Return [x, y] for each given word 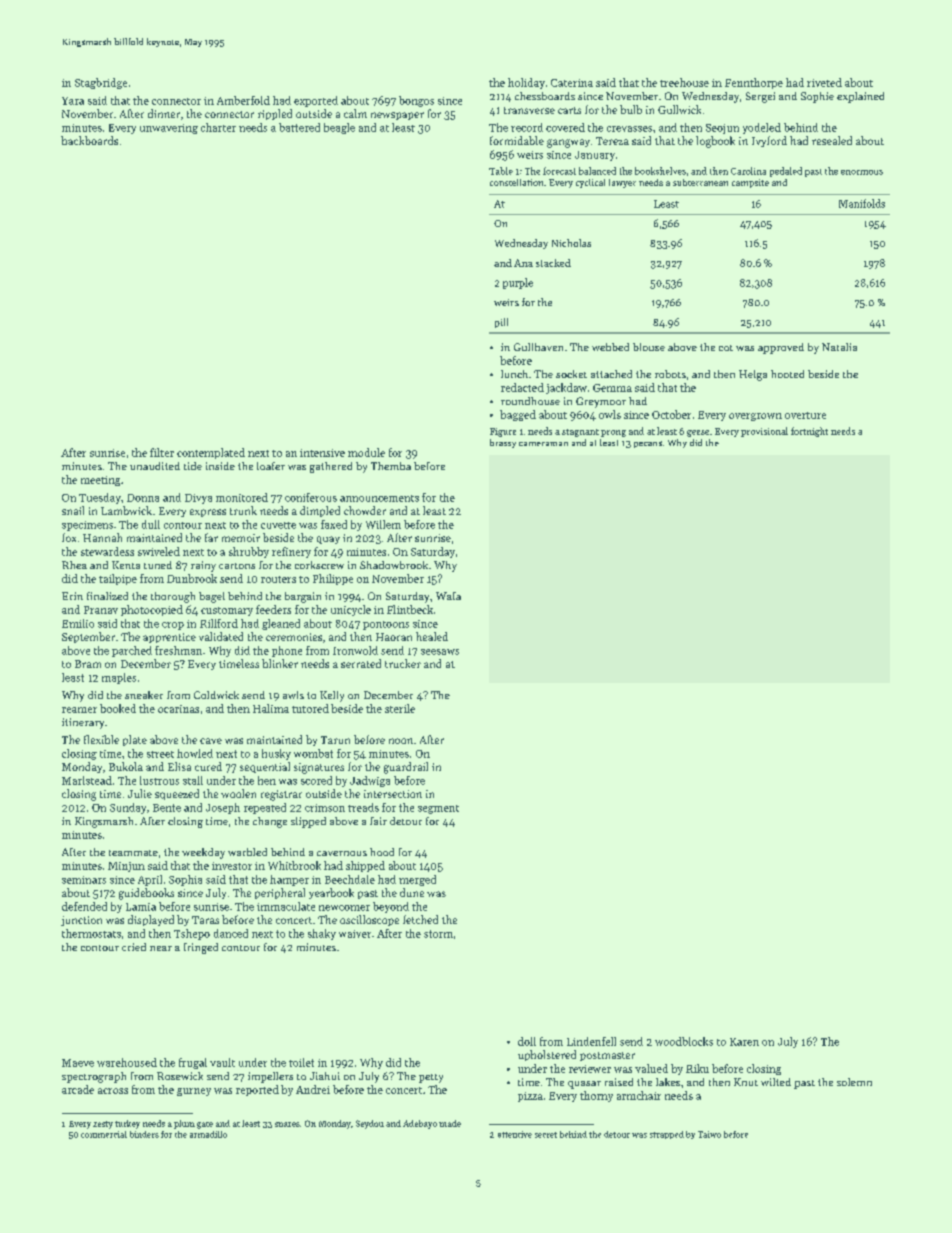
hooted [787, 374]
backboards [89, 140]
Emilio [78, 623]
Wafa [448, 596]
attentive [515, 1134]
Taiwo [709, 1134]
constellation [516, 182]
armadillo [208, 1134]
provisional [764, 432]
